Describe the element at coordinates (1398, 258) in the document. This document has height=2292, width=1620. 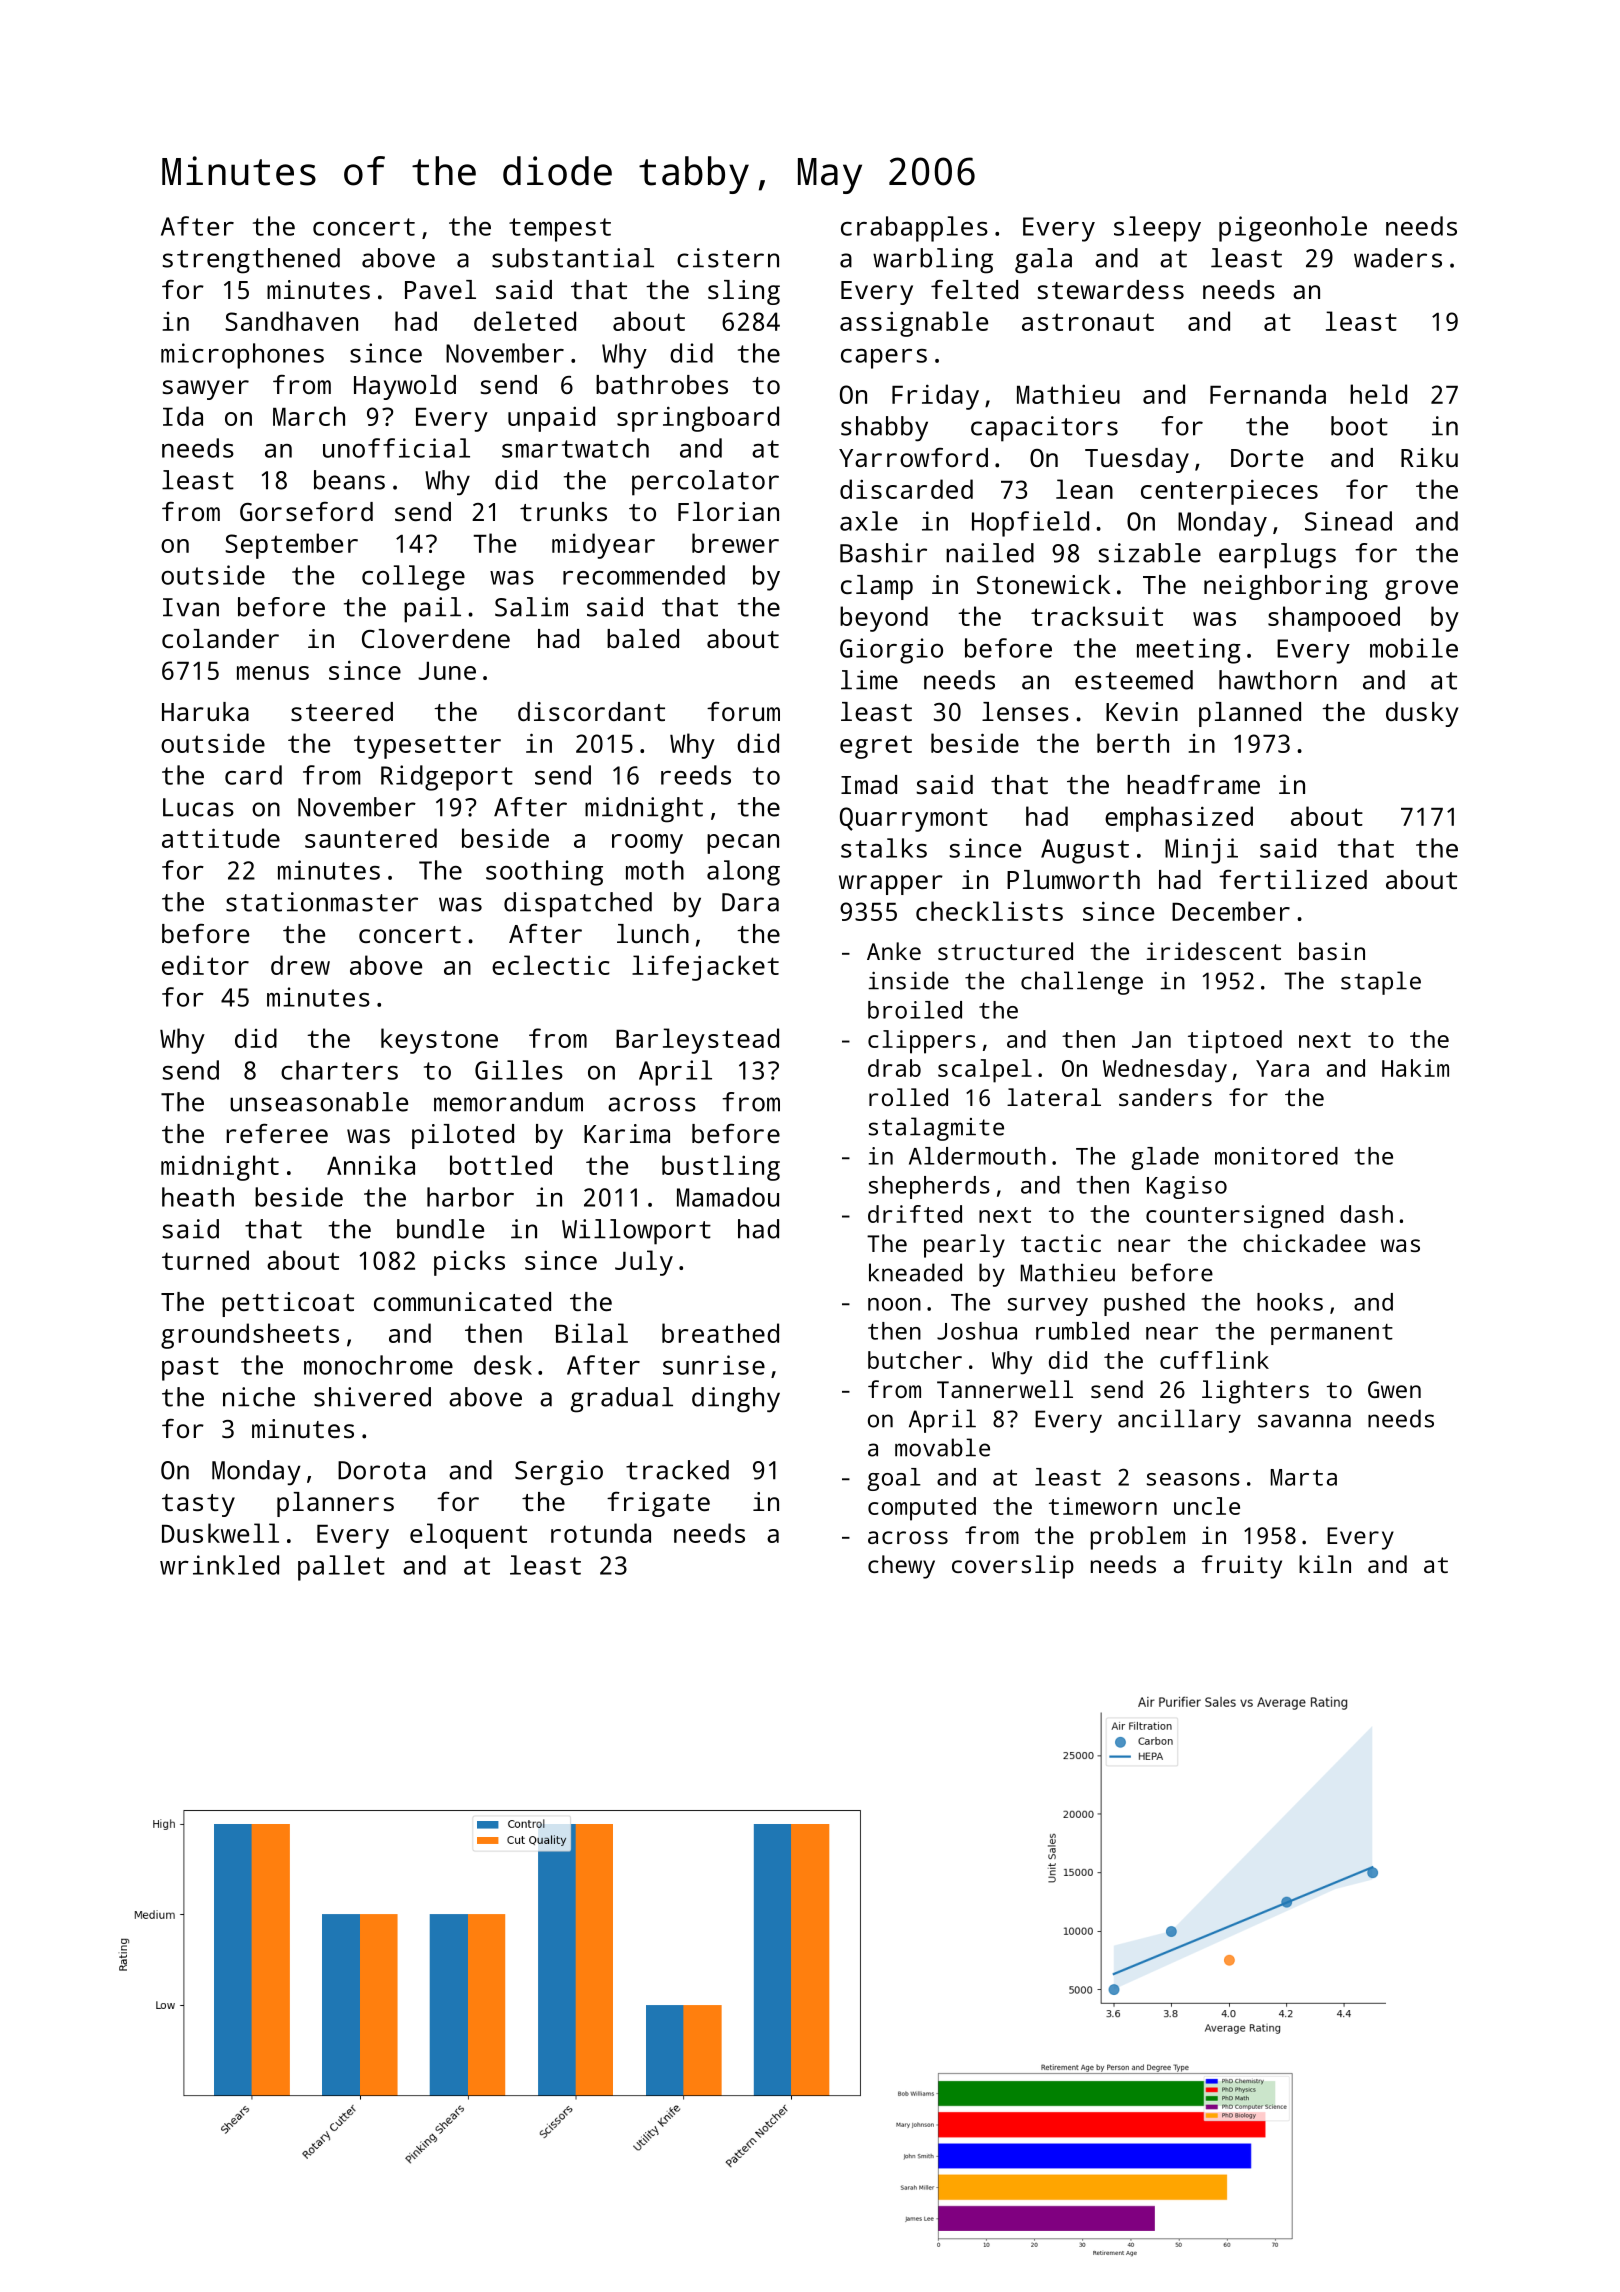
I see `waders` at that location.
